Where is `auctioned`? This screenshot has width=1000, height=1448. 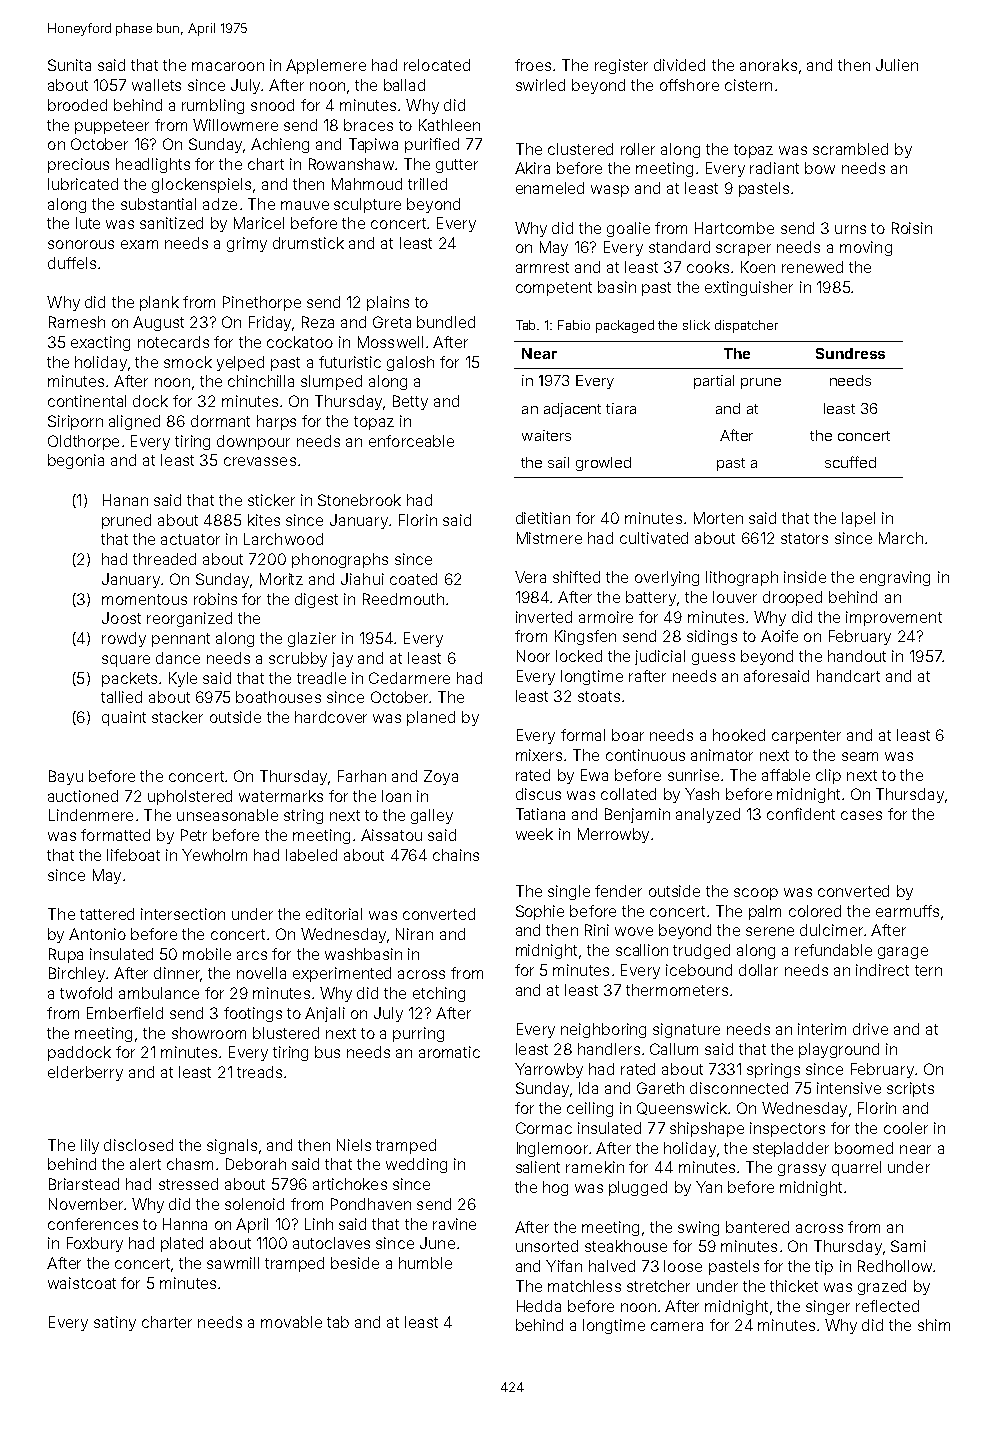 auctioned is located at coordinates (83, 796).
